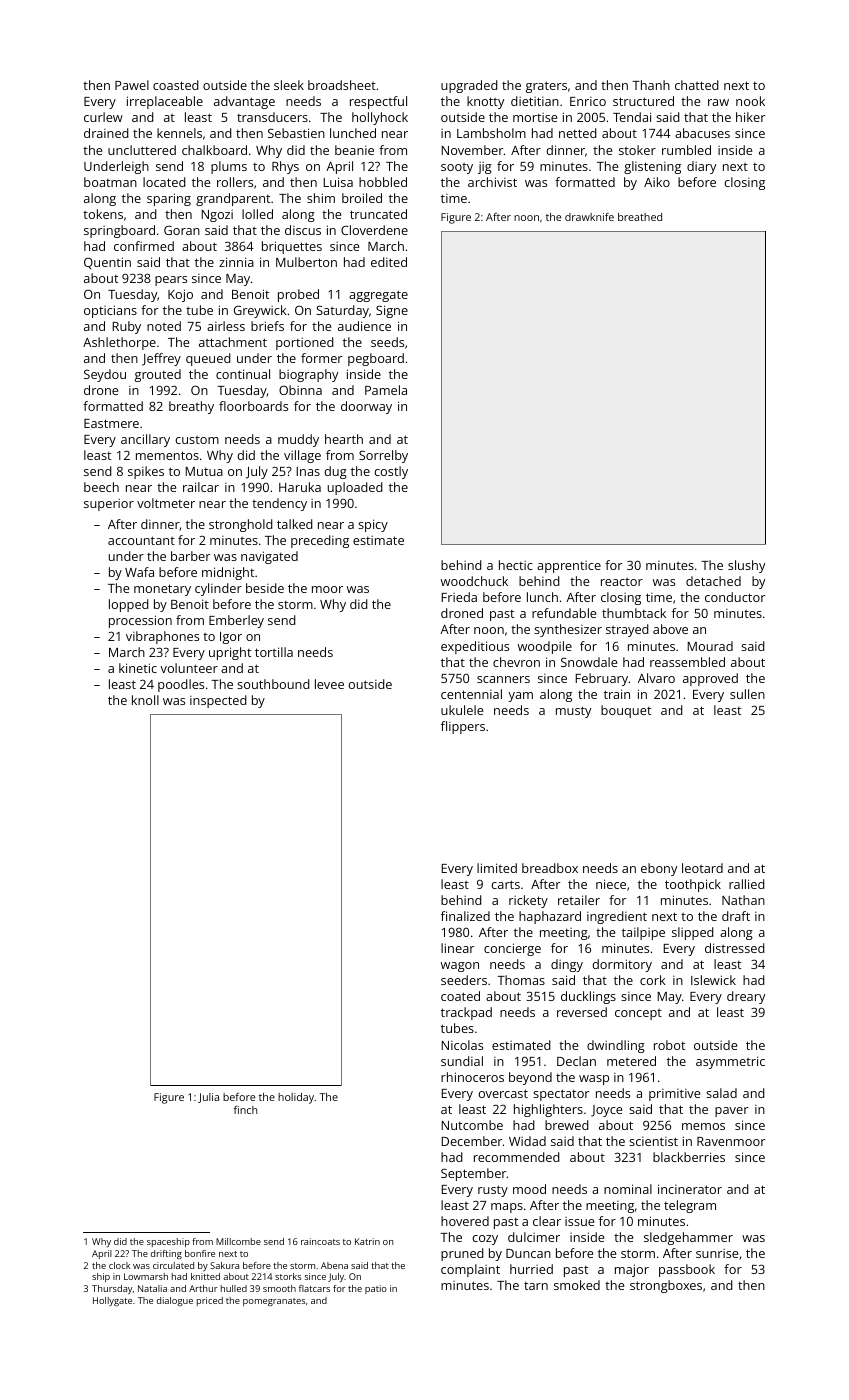 The image size is (849, 1400). I want to click on Frieda, so click(459, 597).
